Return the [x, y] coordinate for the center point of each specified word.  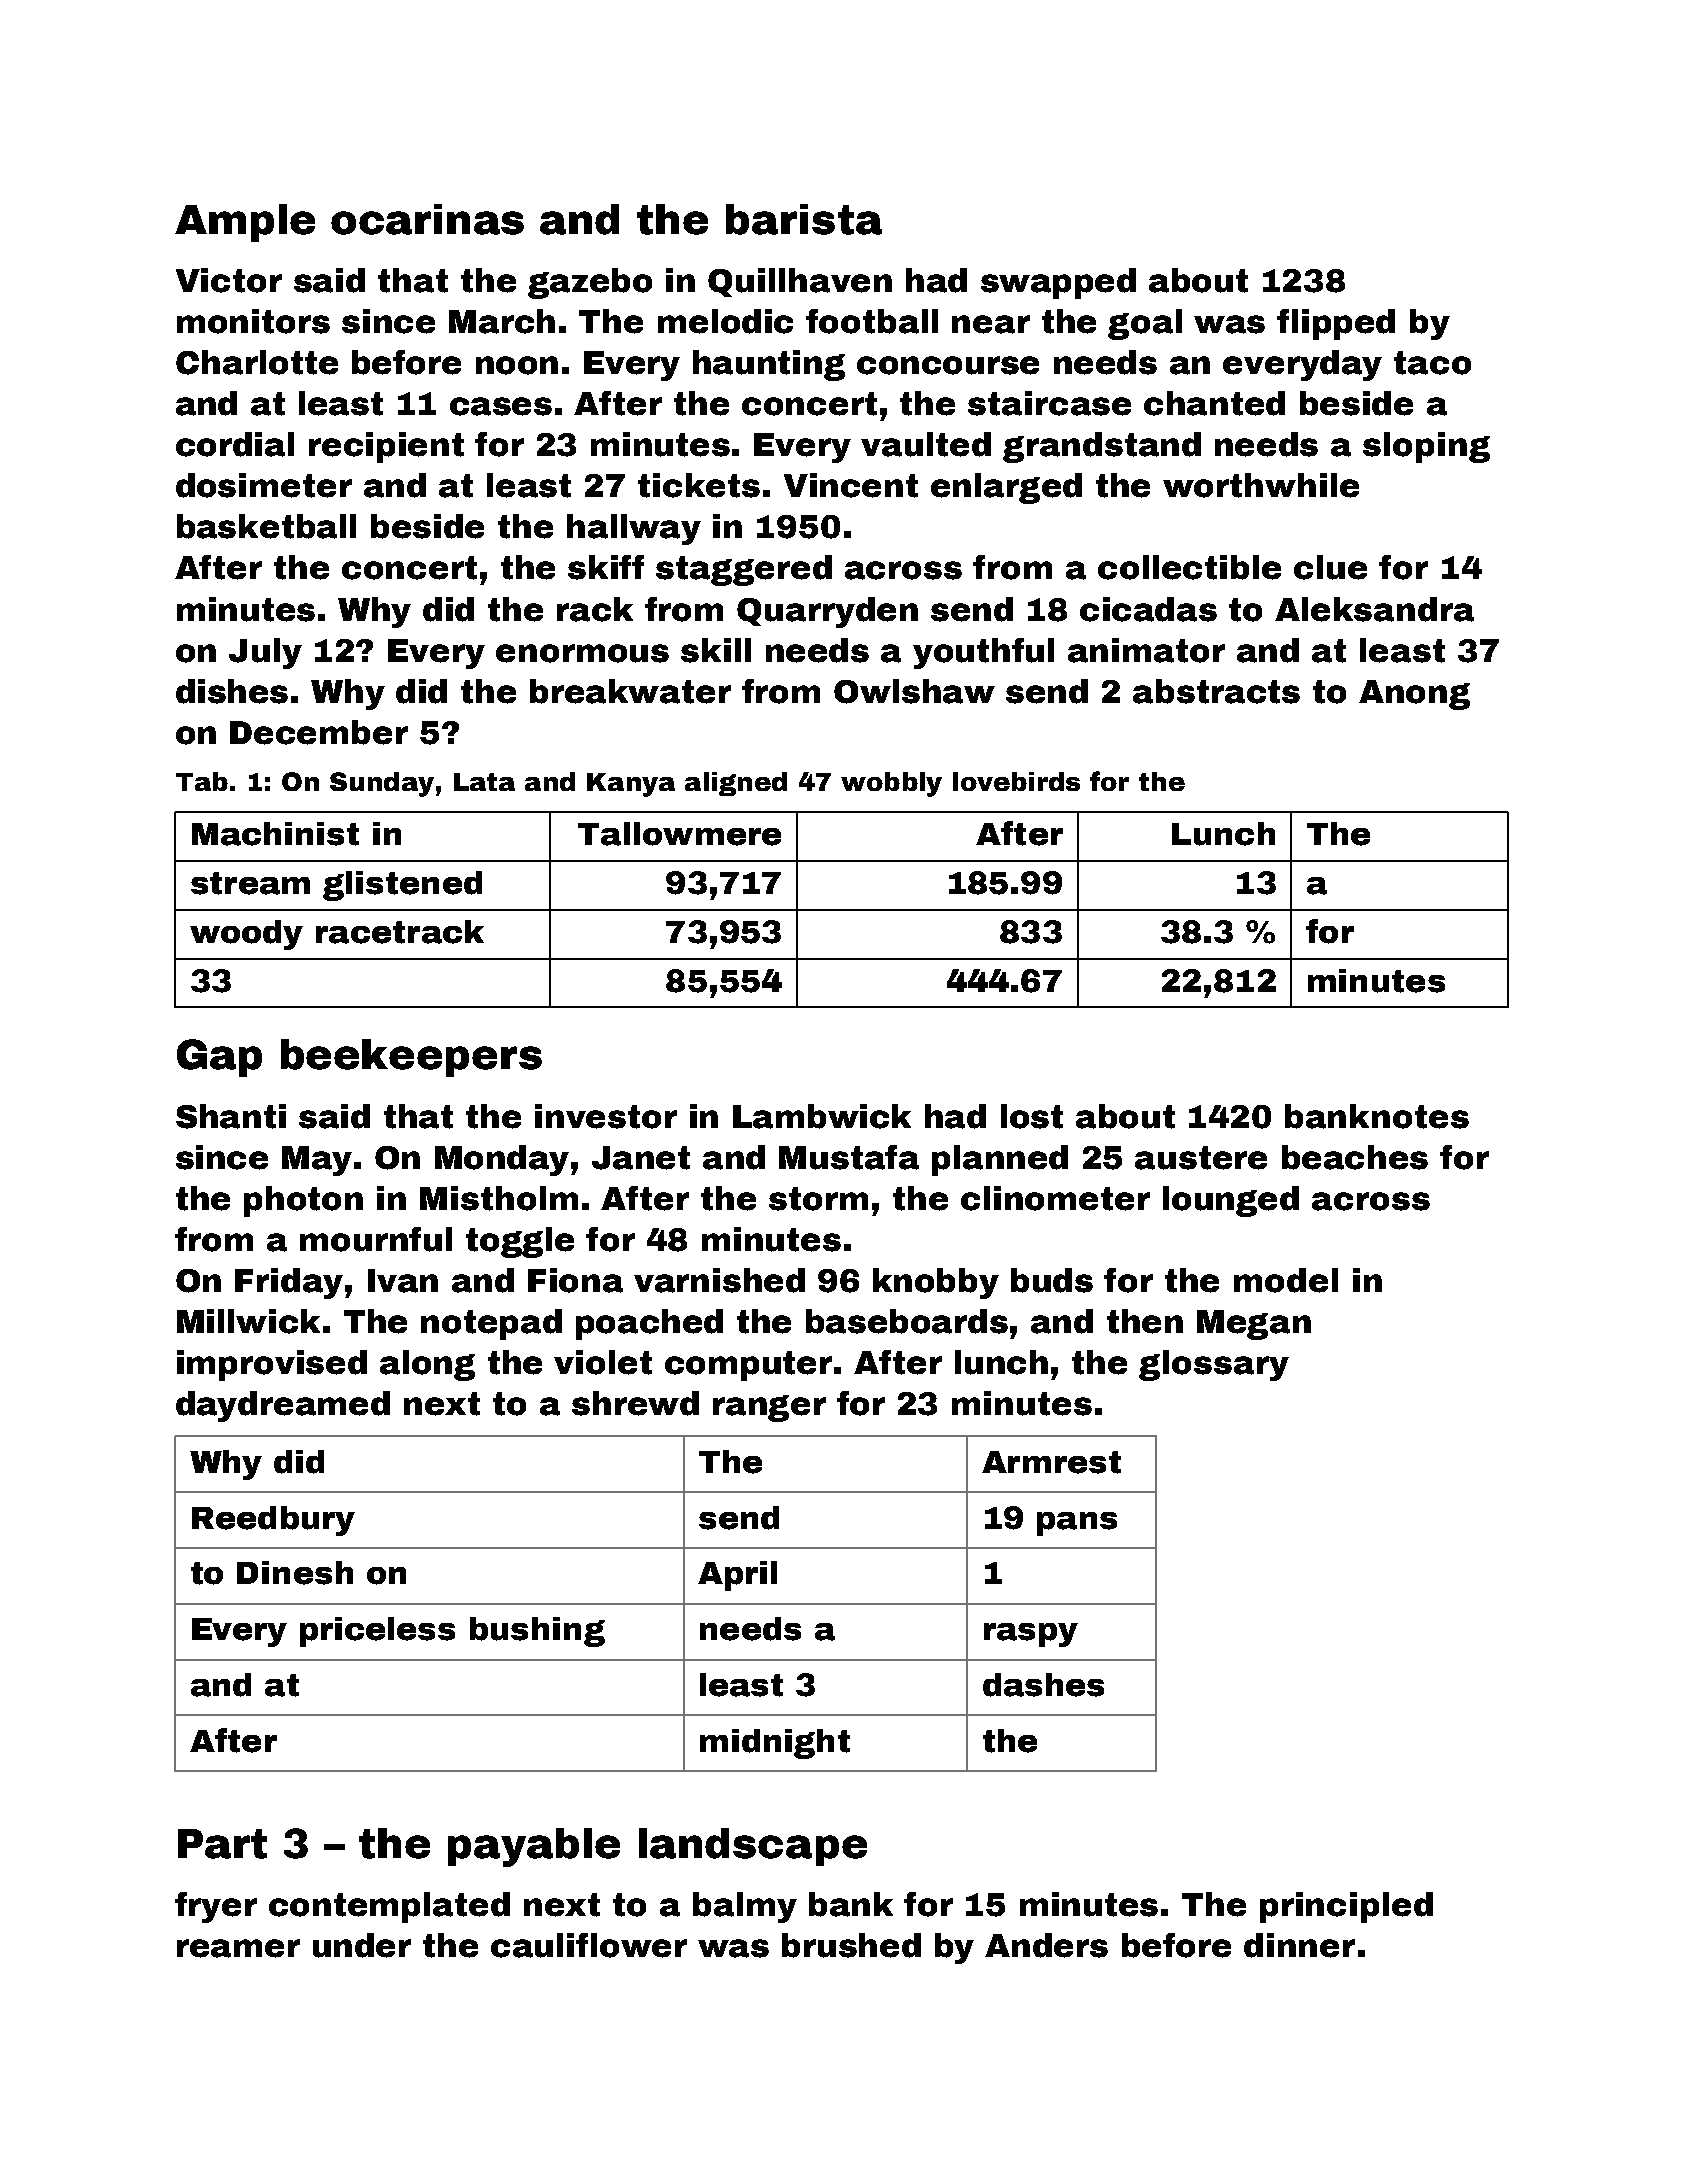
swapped [1058, 283]
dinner [1299, 1945]
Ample [245, 223]
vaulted [926, 444]
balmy [745, 1907]
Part [222, 1844]
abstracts [1216, 691]
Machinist [275, 834]
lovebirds [1016, 781]
